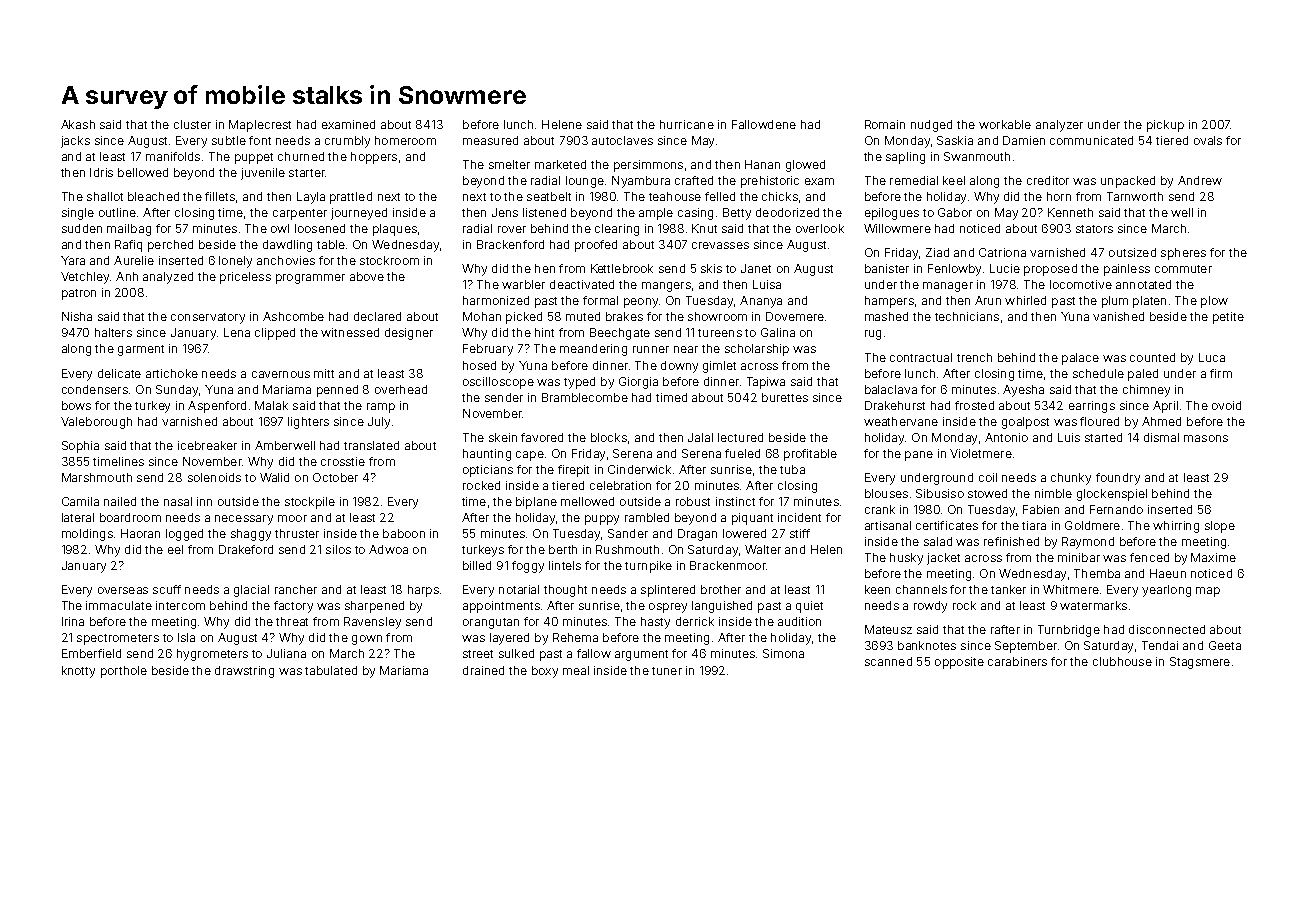 This document has height=924, width=1308. I want to click on Kettlebrook, so click(622, 268).
